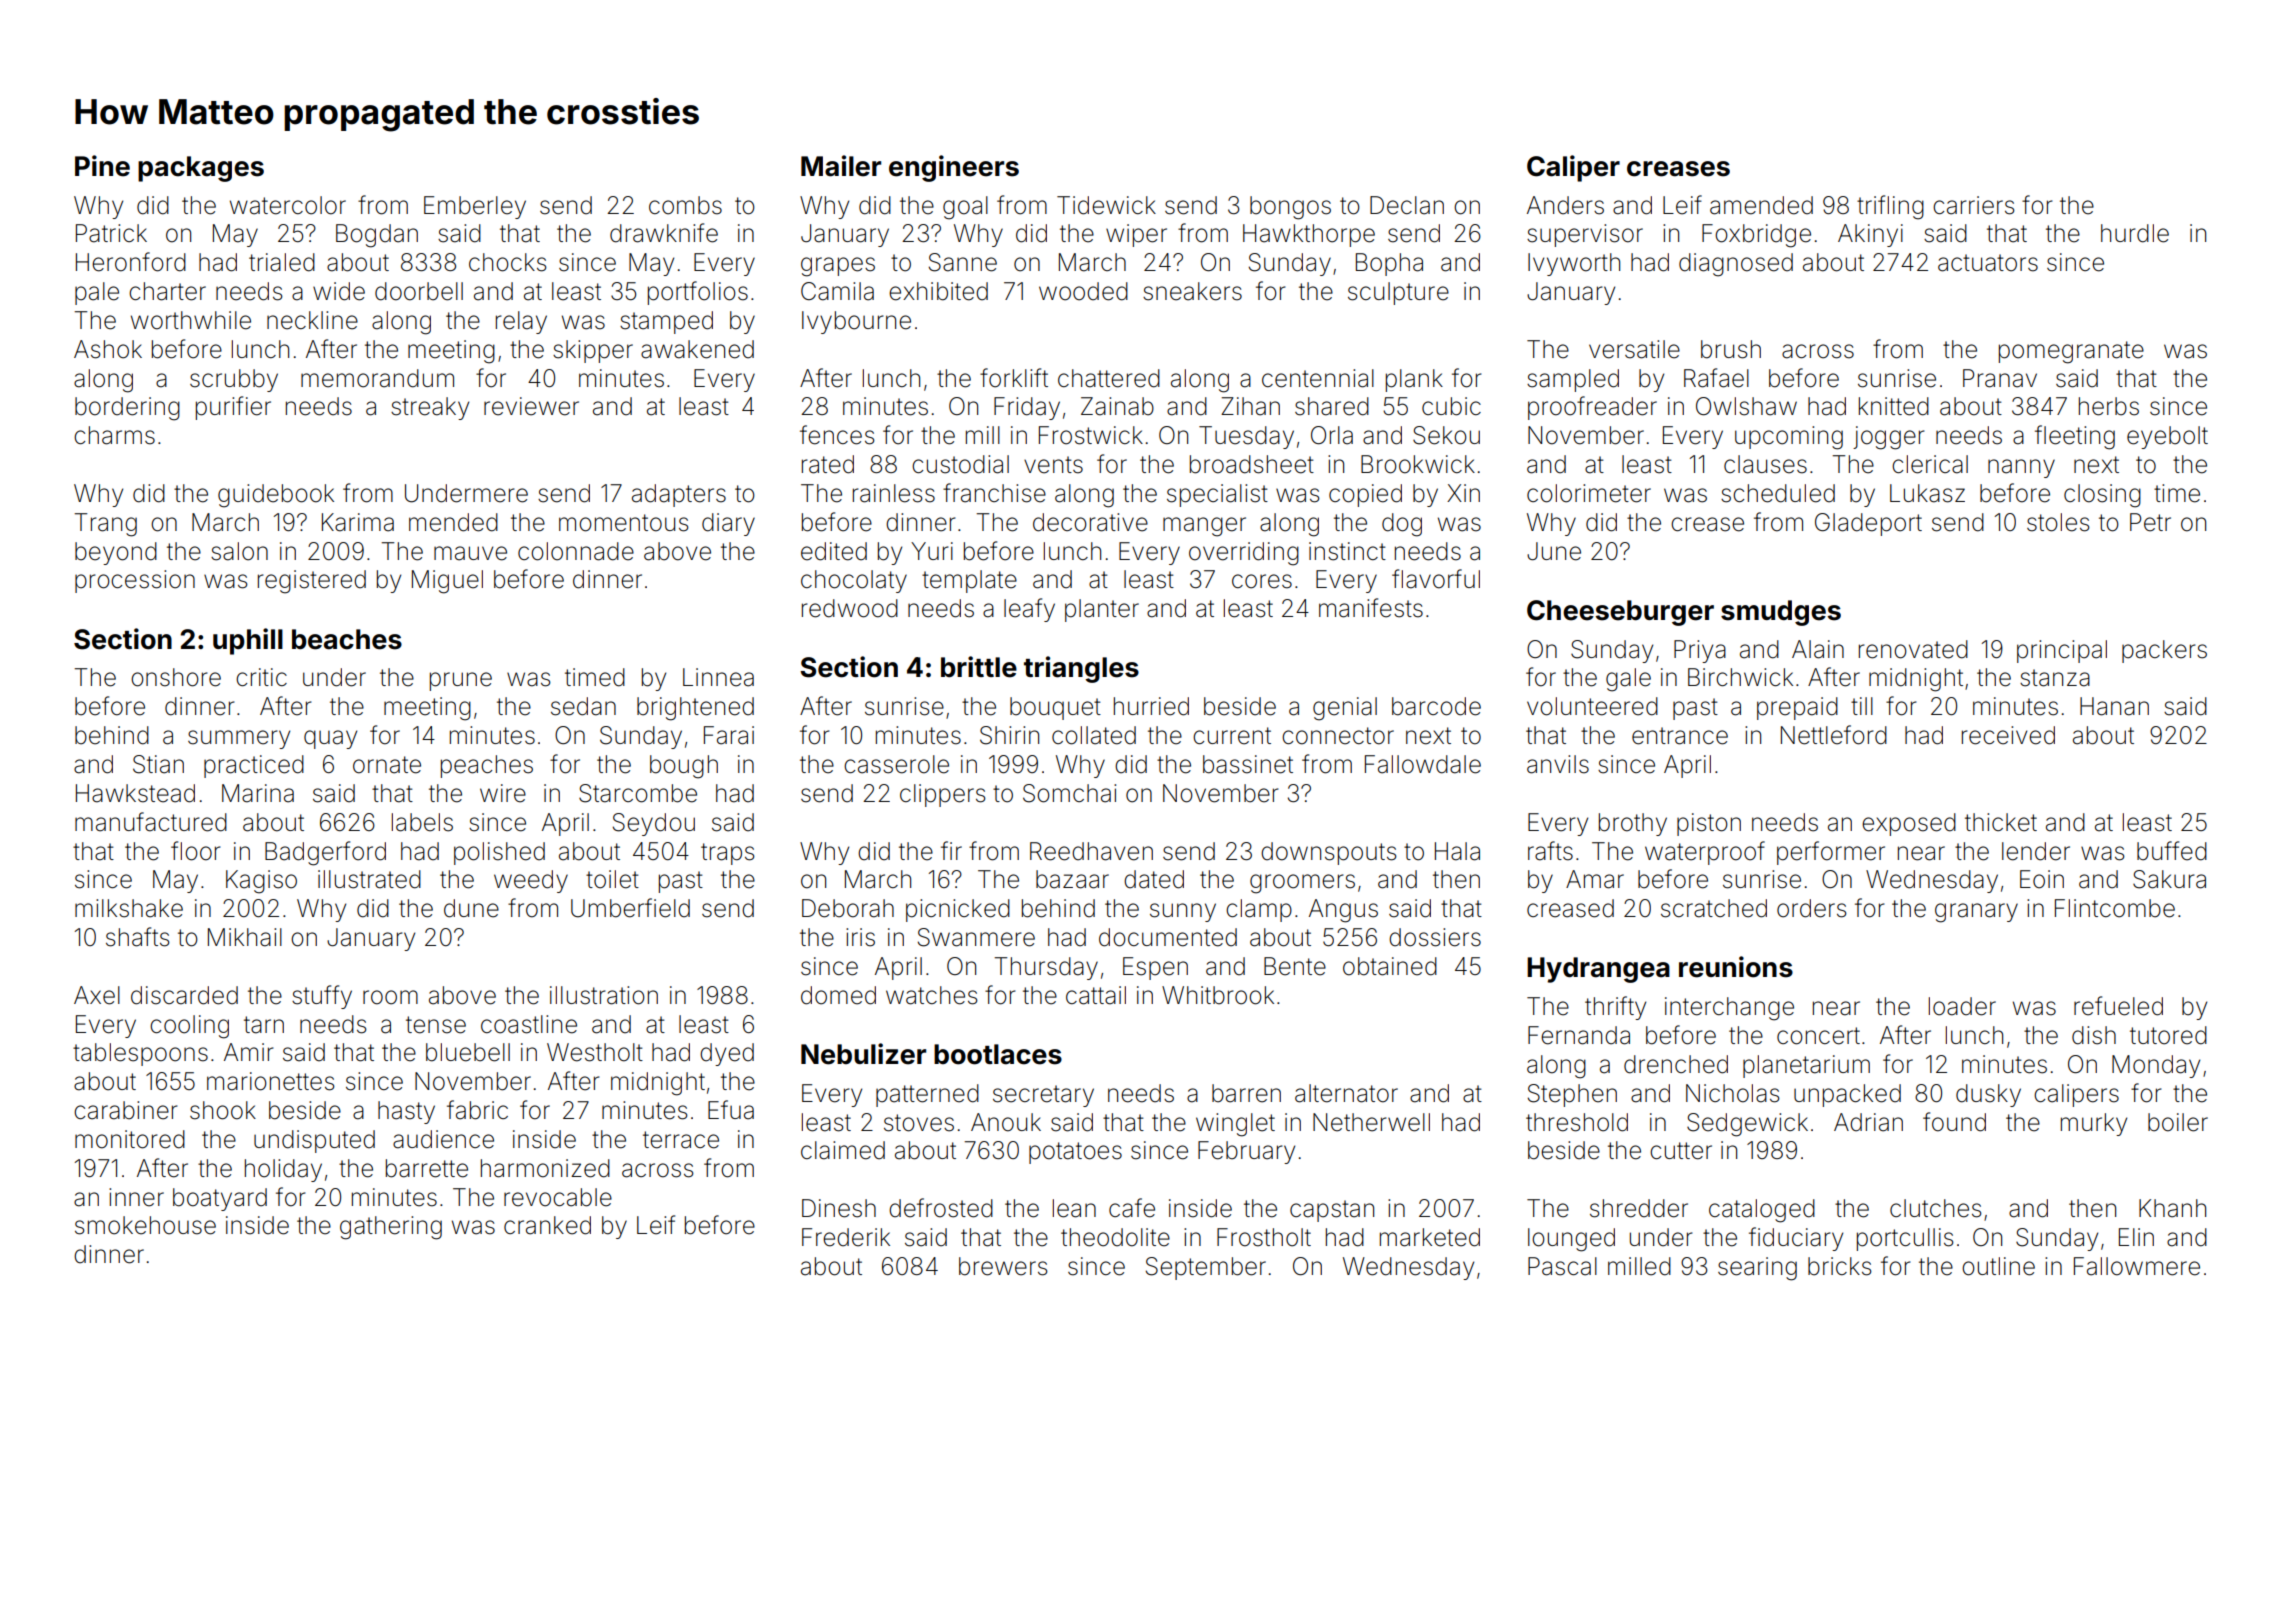 The height and width of the image is (1614, 2282). Describe the element at coordinates (1574, 264) in the image. I see `Ivyworth` at that location.
